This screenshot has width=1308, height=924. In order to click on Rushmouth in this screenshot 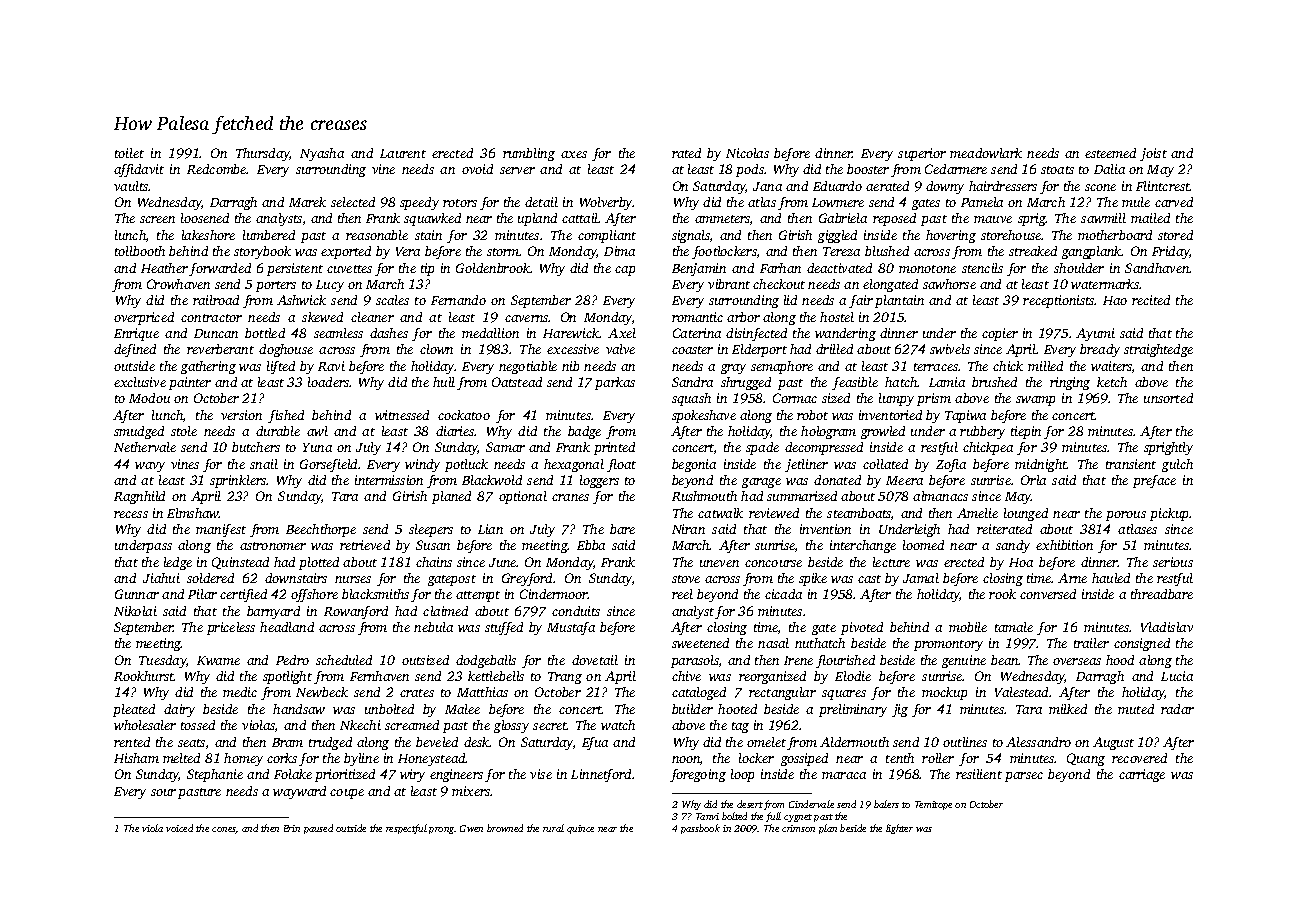, I will do `click(704, 496)`.
